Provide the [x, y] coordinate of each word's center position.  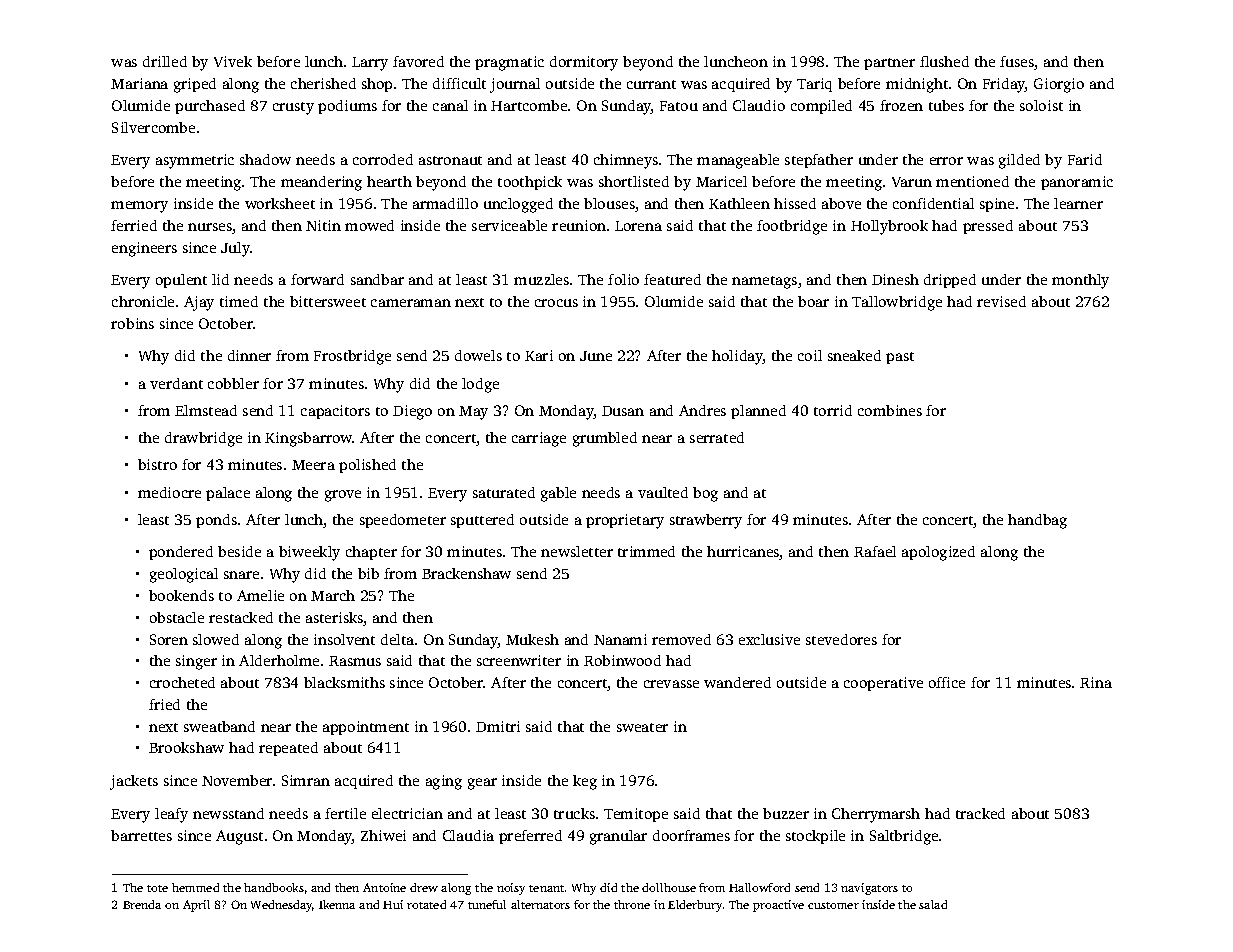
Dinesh [895, 279]
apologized [938, 553]
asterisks [335, 619]
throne [632, 904]
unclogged [518, 205]
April [196, 906]
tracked [980, 813]
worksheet [280, 203]
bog [705, 494]
